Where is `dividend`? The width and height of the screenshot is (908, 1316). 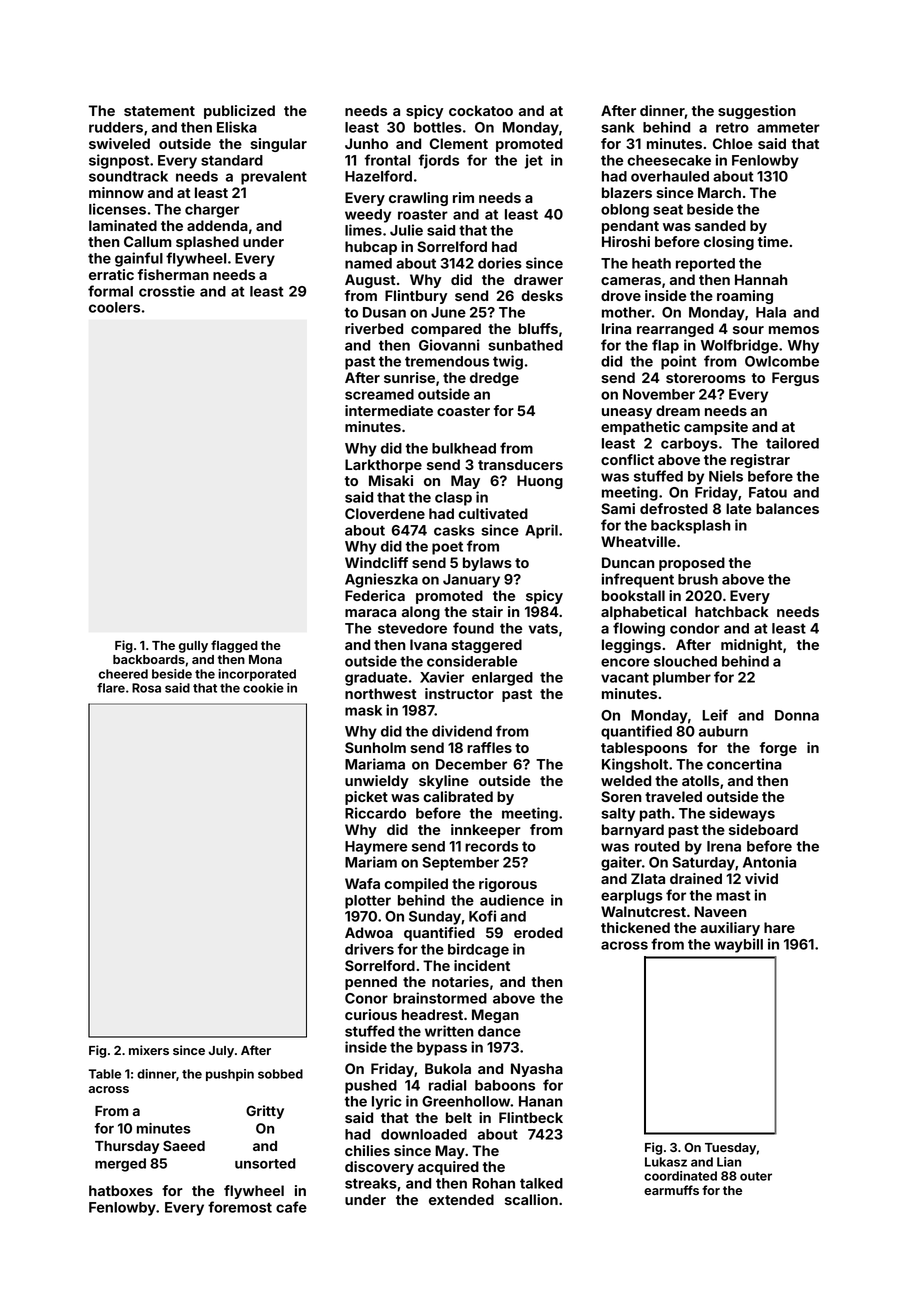 dividend is located at coordinates (462, 731).
